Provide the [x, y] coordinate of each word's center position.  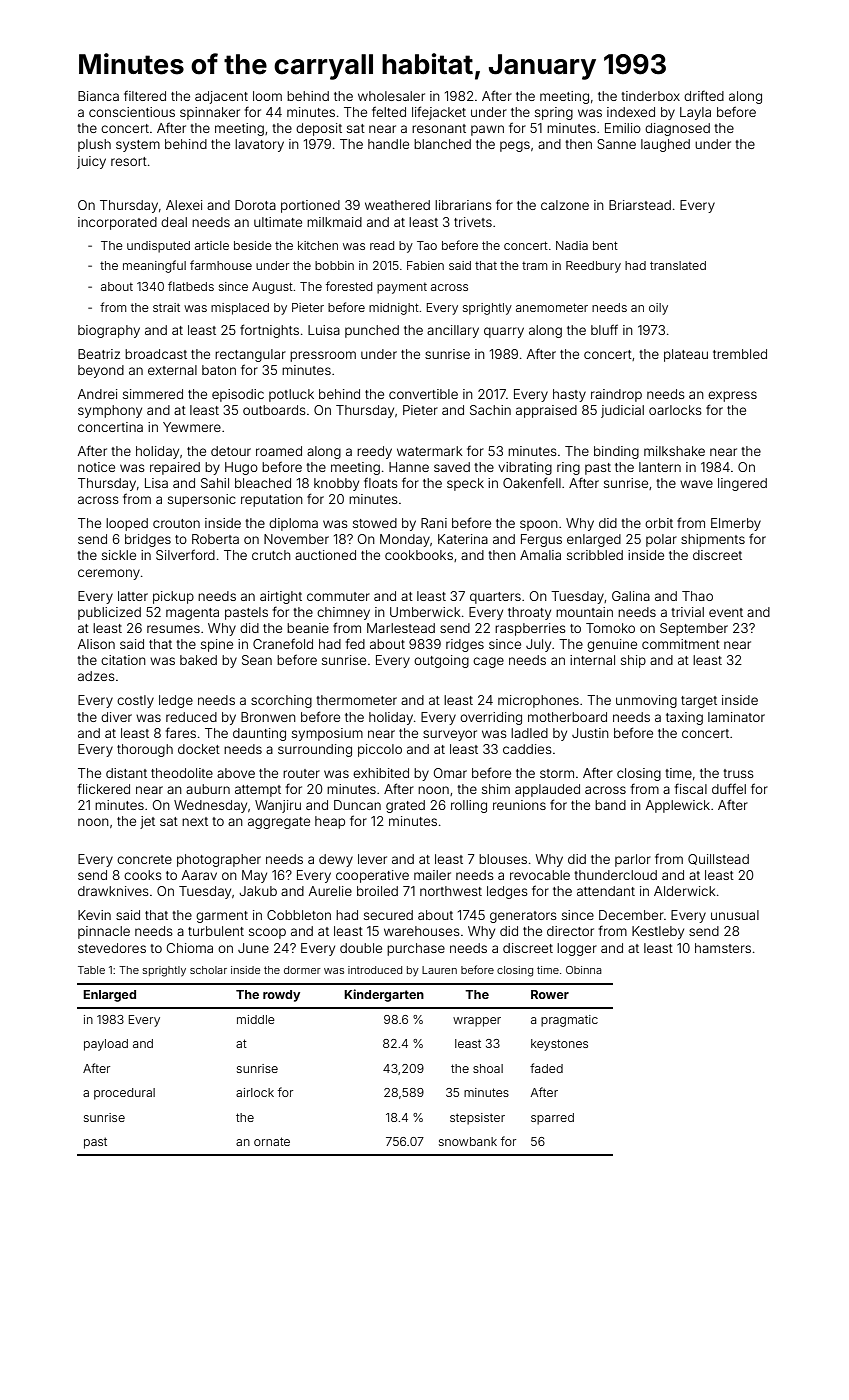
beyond [101, 371]
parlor [633, 860]
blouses [503, 859]
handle [388, 144]
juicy [91, 162]
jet [147, 822]
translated [678, 265]
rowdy [281, 996]
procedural [124, 1094]
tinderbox [650, 96]
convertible [423, 394]
